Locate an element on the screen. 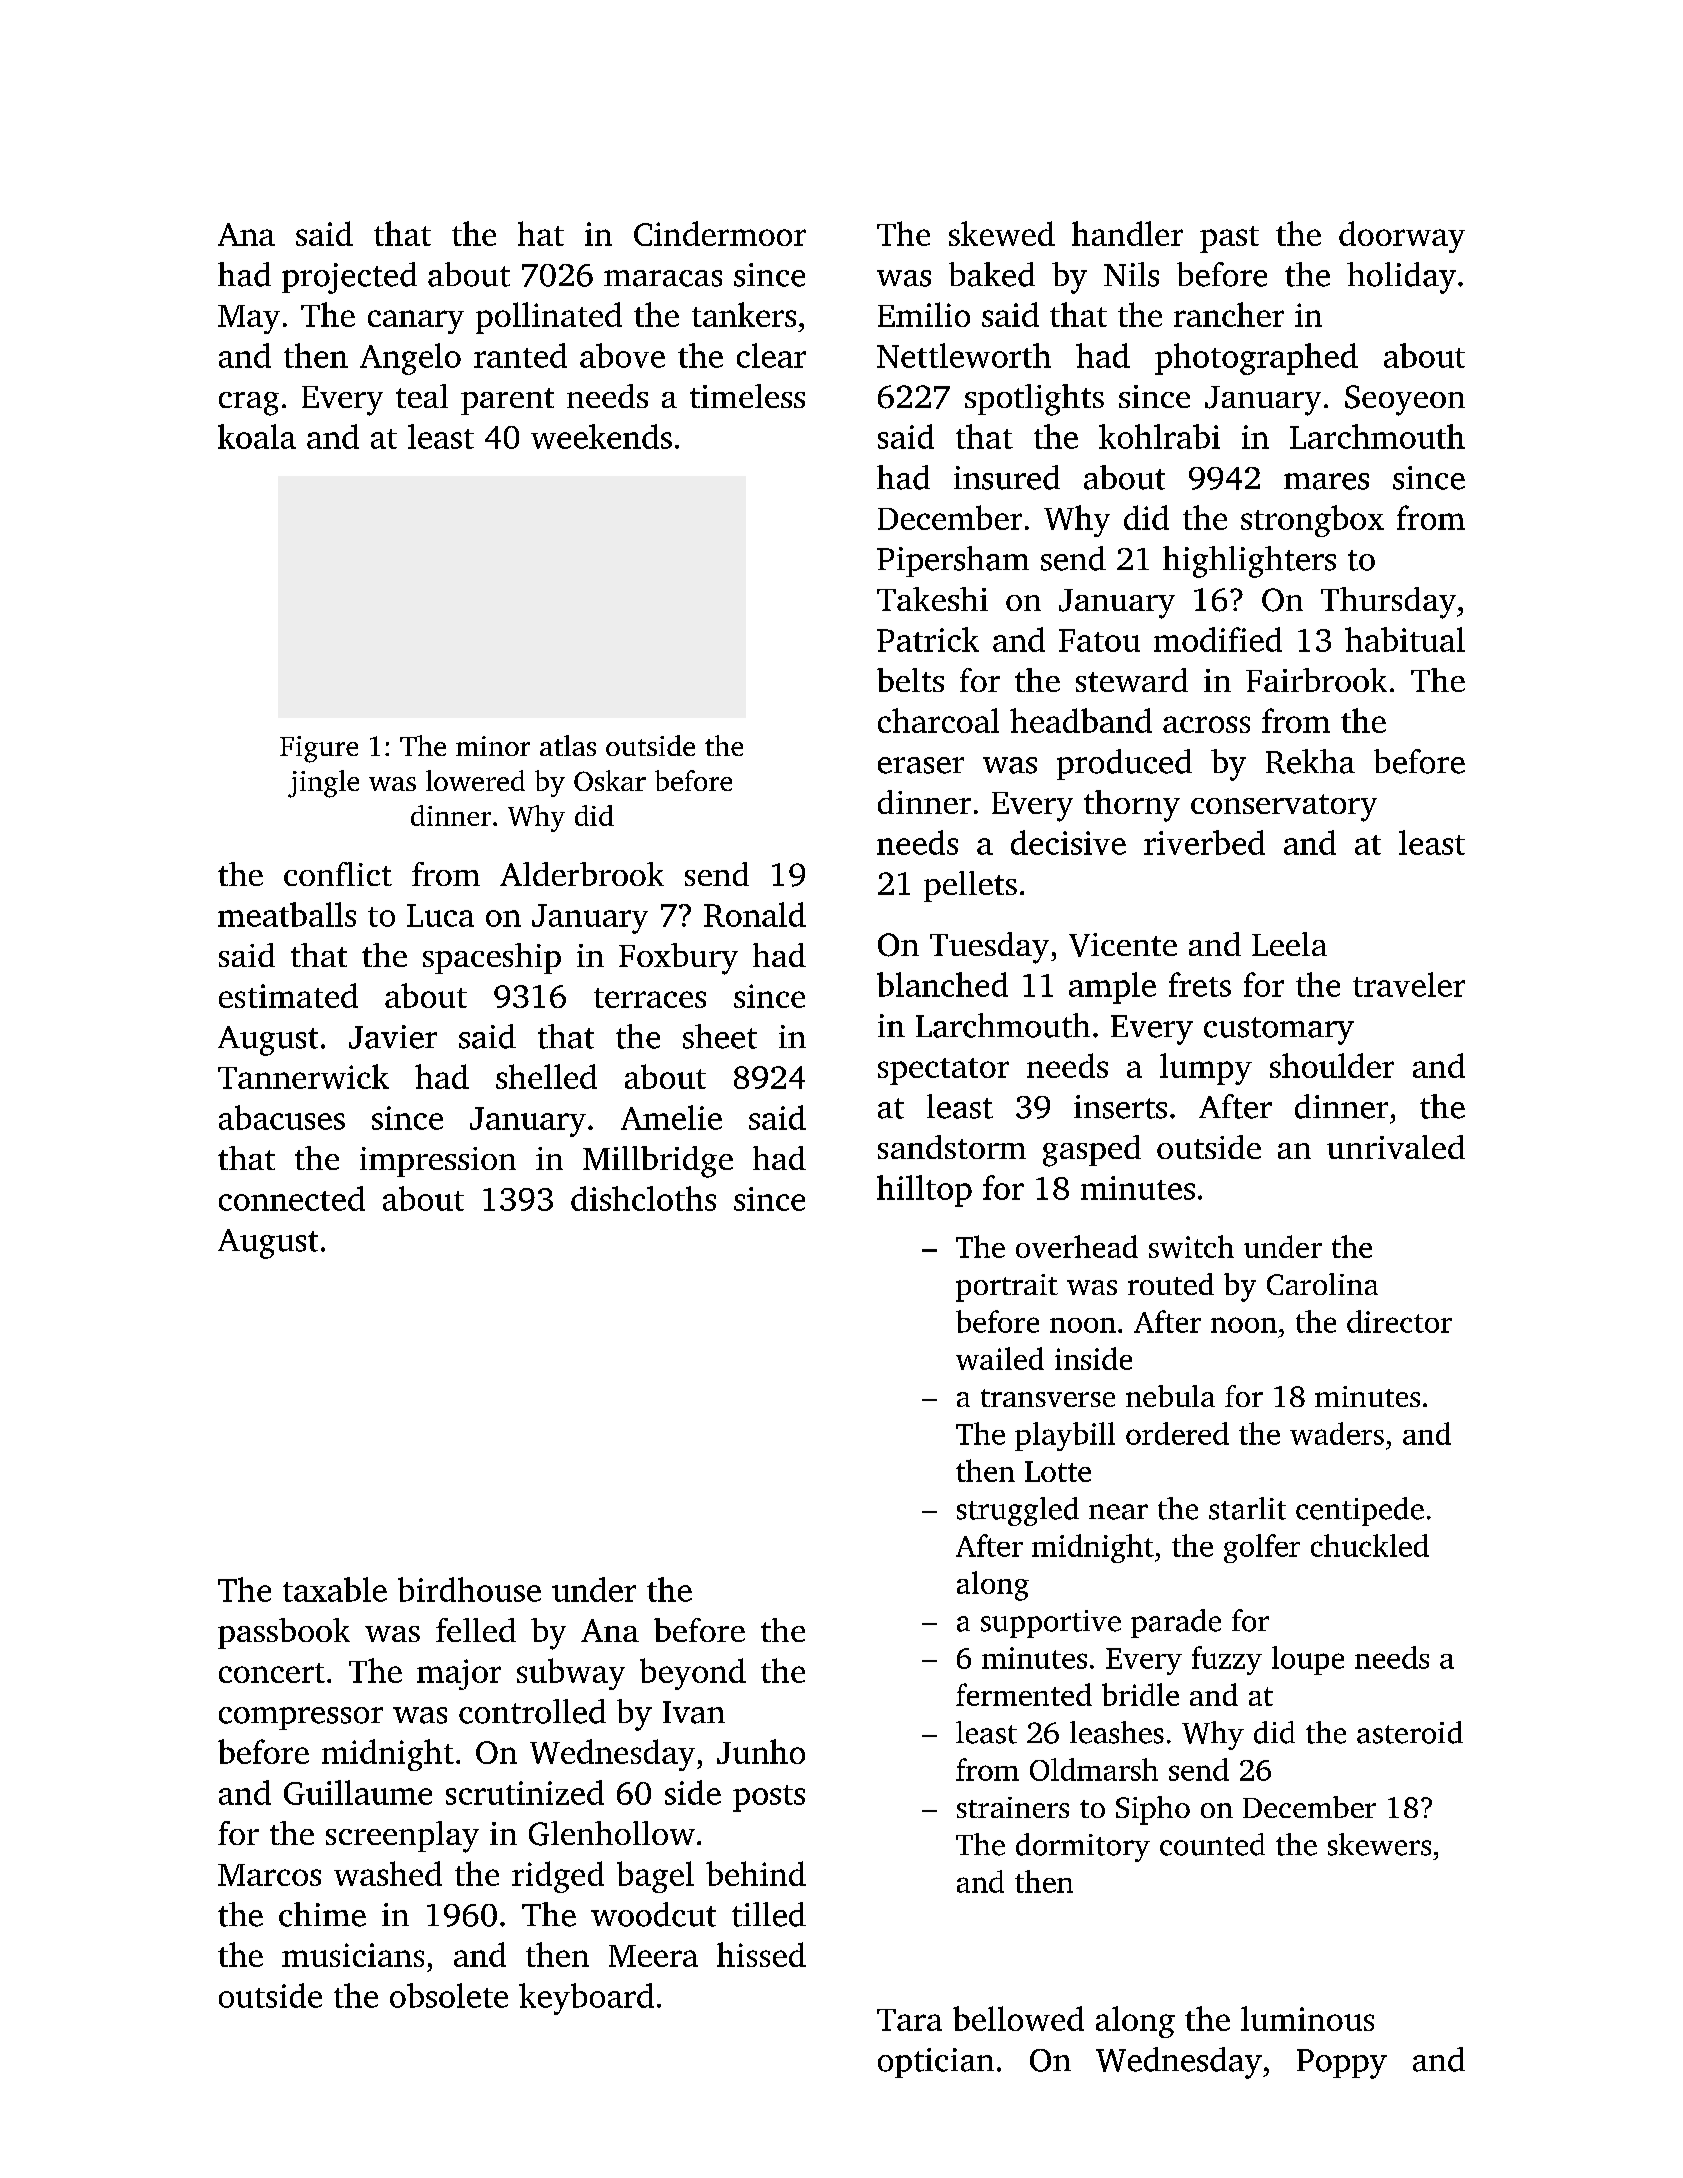 This screenshot has height=2178, width=1683. asteroid is located at coordinates (1410, 1732).
